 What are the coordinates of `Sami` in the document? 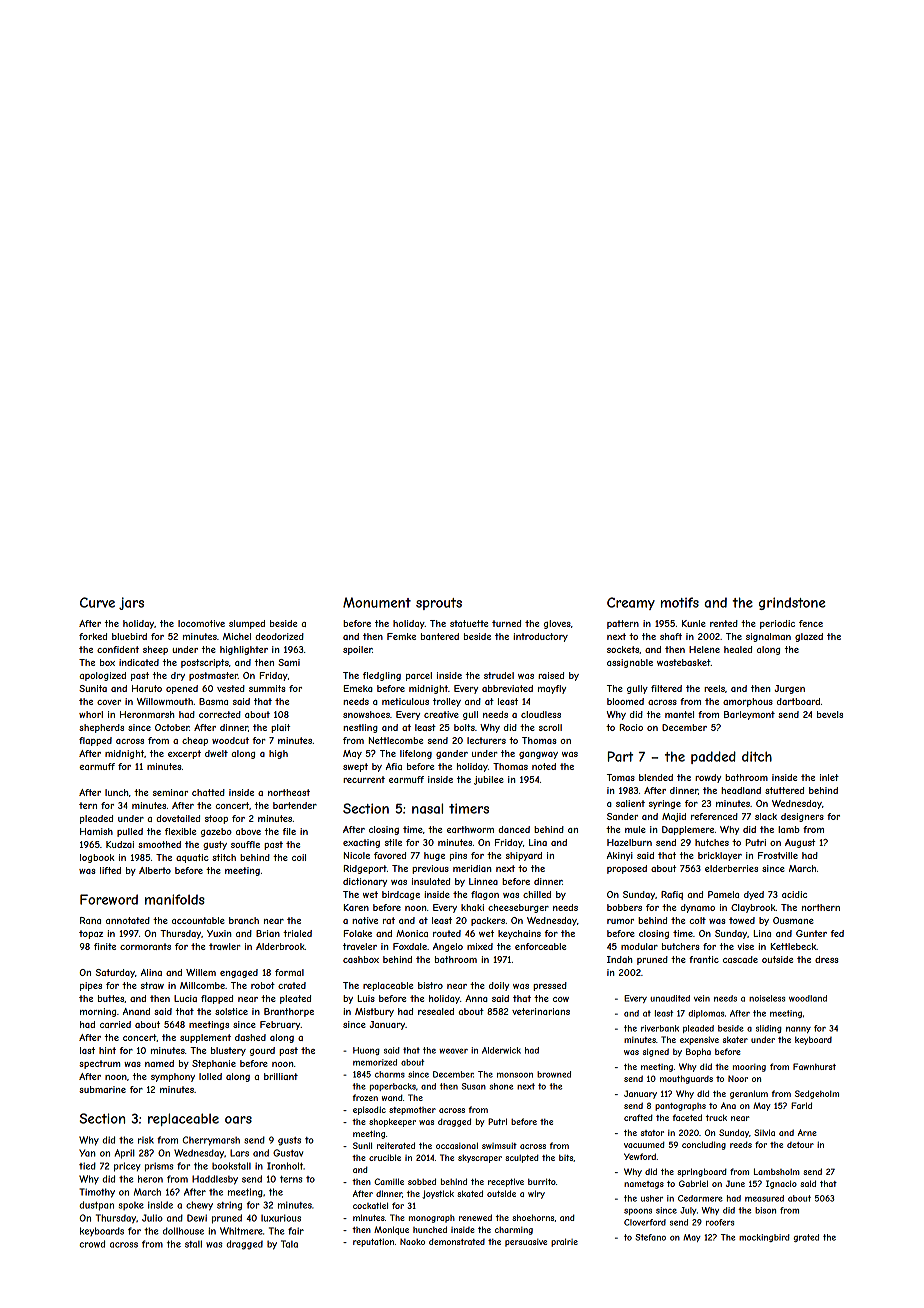 It's located at (289, 662).
